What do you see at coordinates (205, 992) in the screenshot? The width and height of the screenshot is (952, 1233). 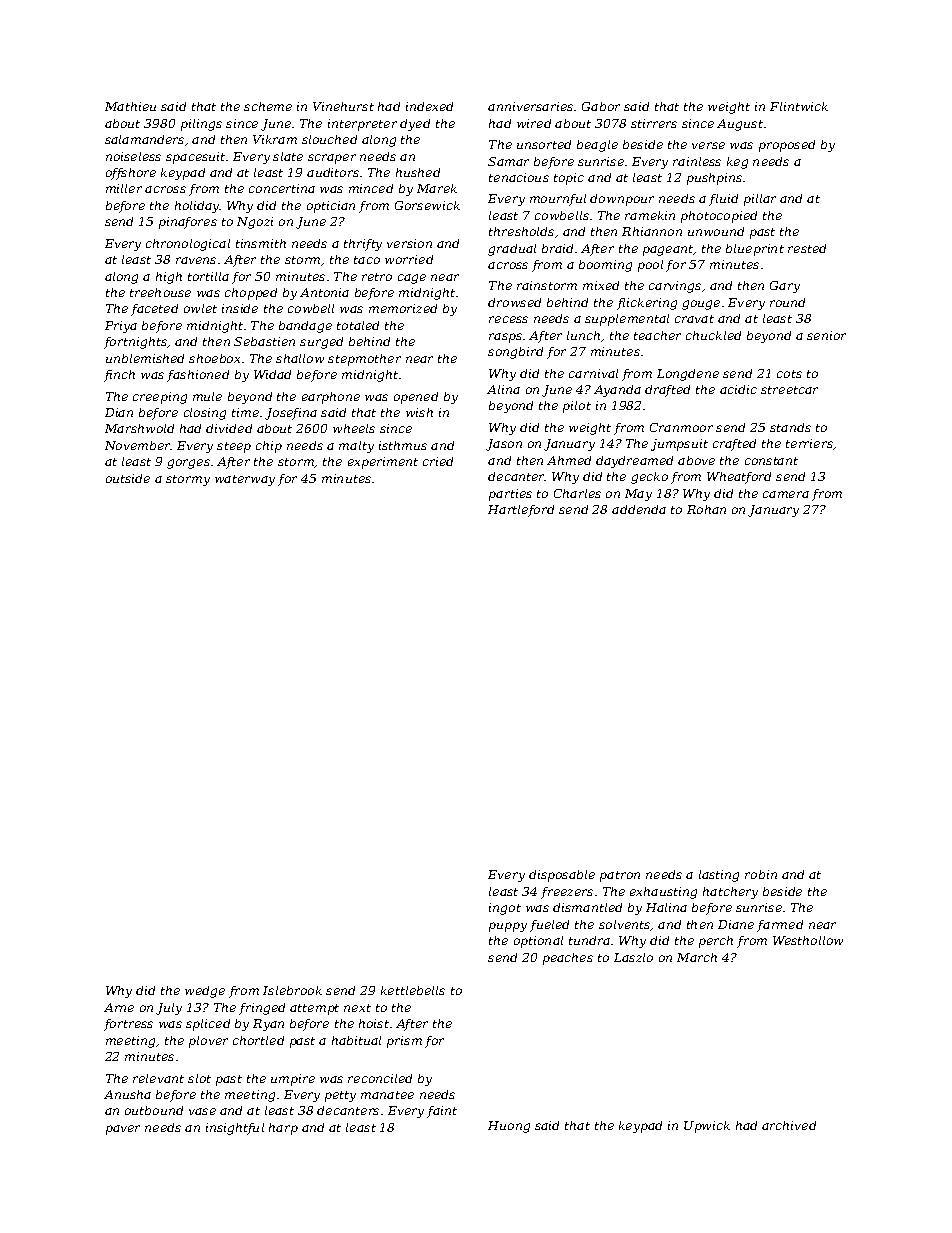 I see `wedge` at bounding box center [205, 992].
